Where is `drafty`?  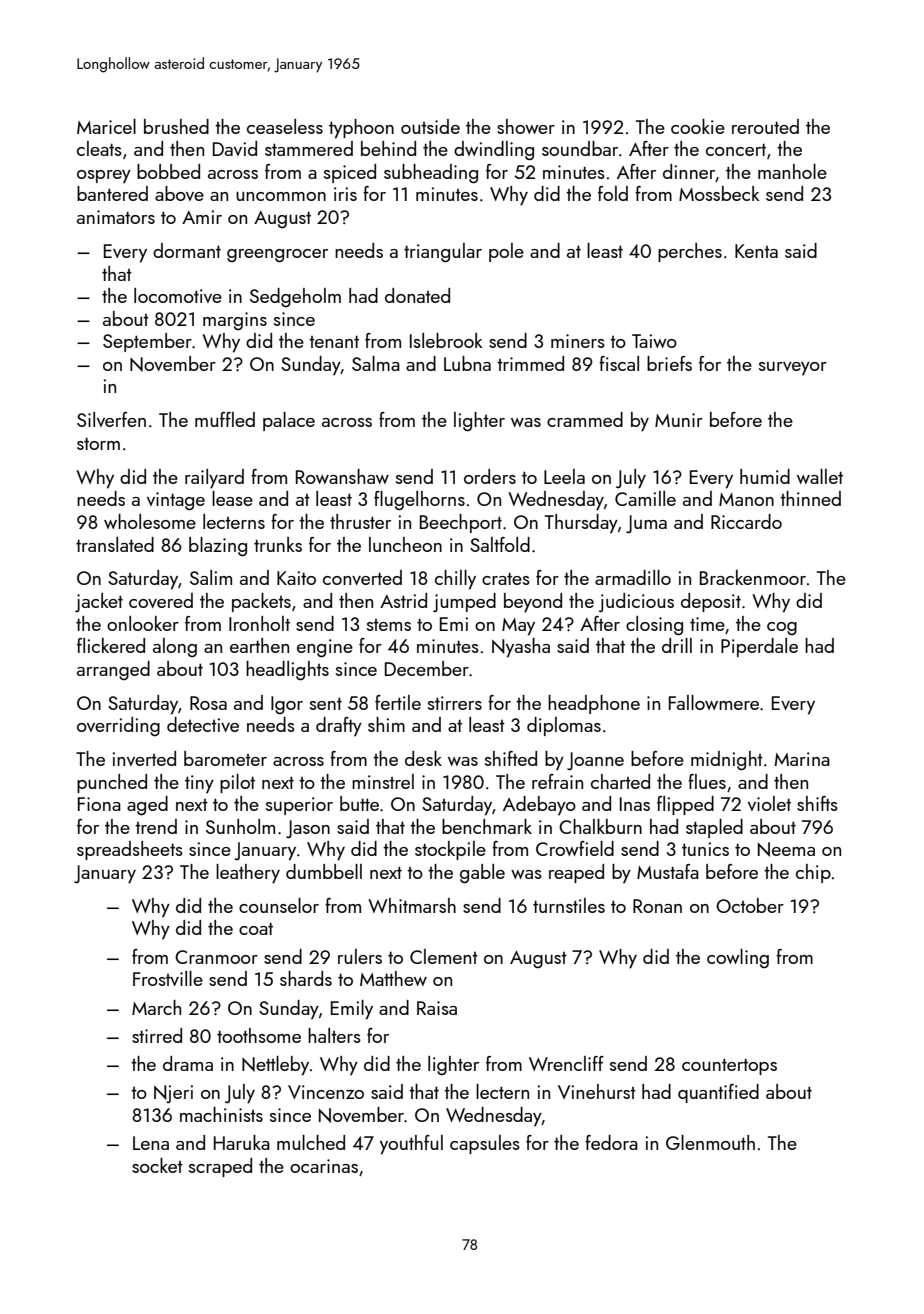 drafty is located at coordinates (339, 727).
